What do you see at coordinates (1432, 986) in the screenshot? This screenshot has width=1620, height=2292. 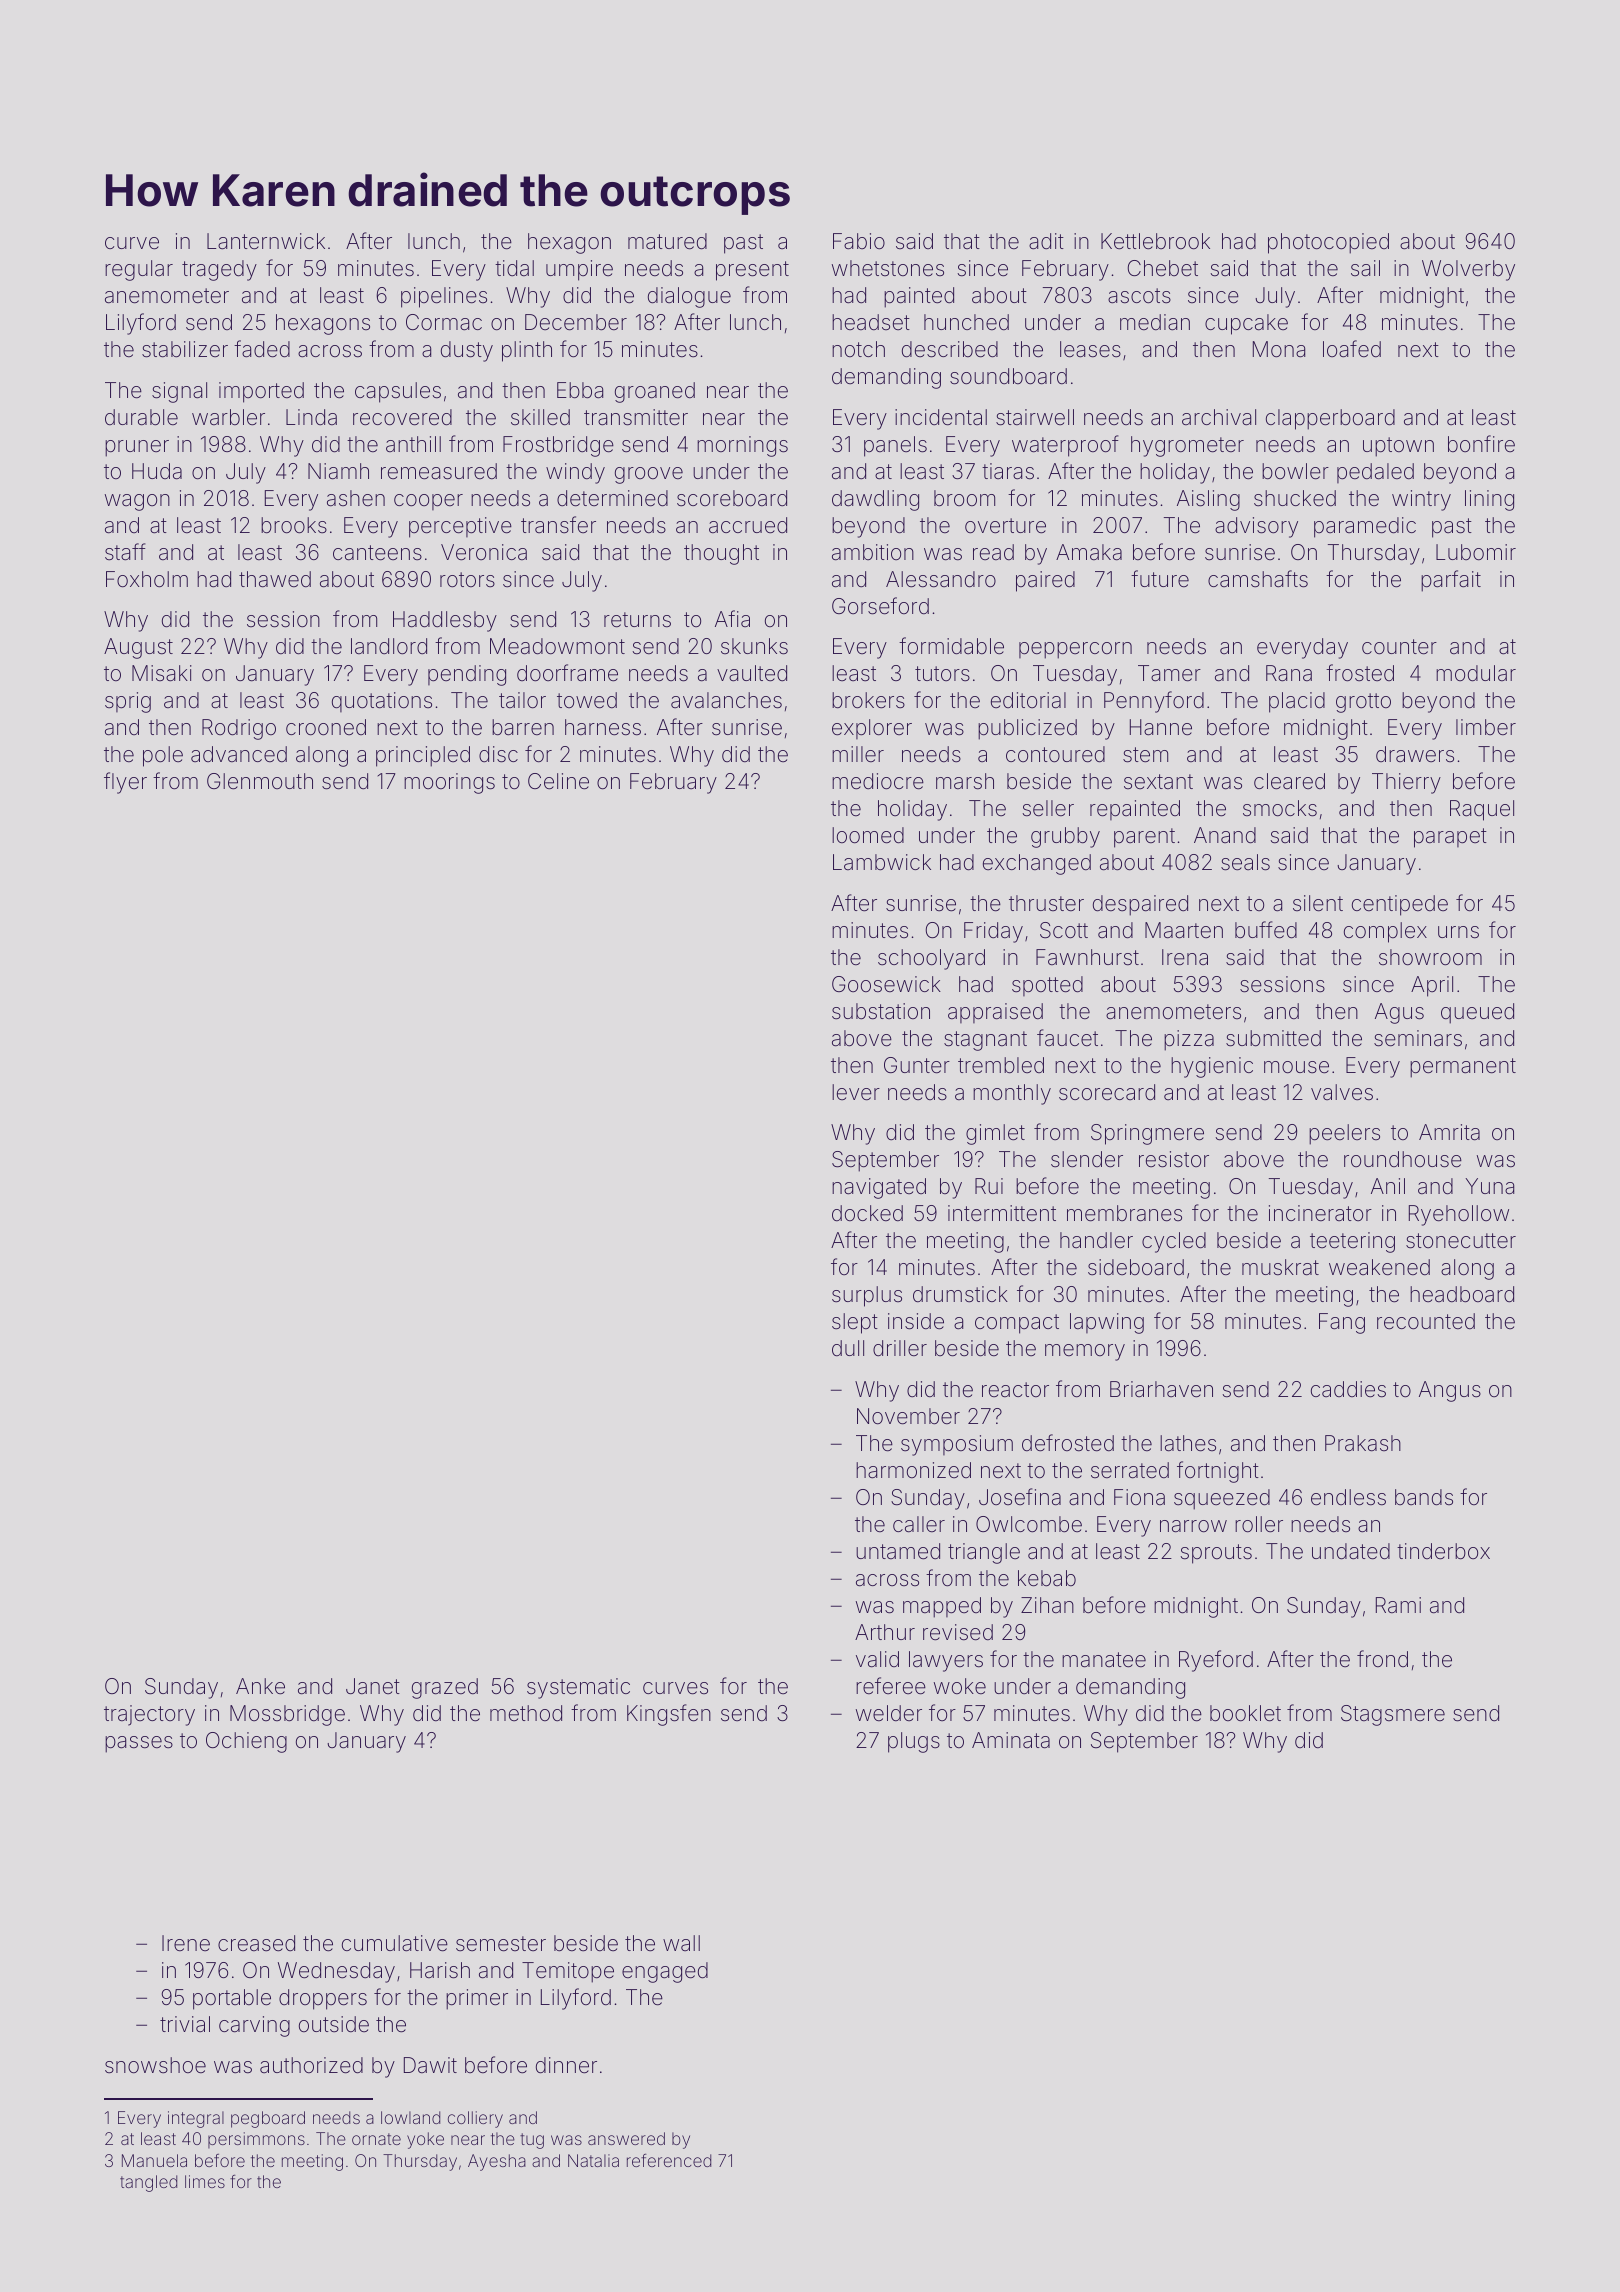 I see `April` at bounding box center [1432, 986].
